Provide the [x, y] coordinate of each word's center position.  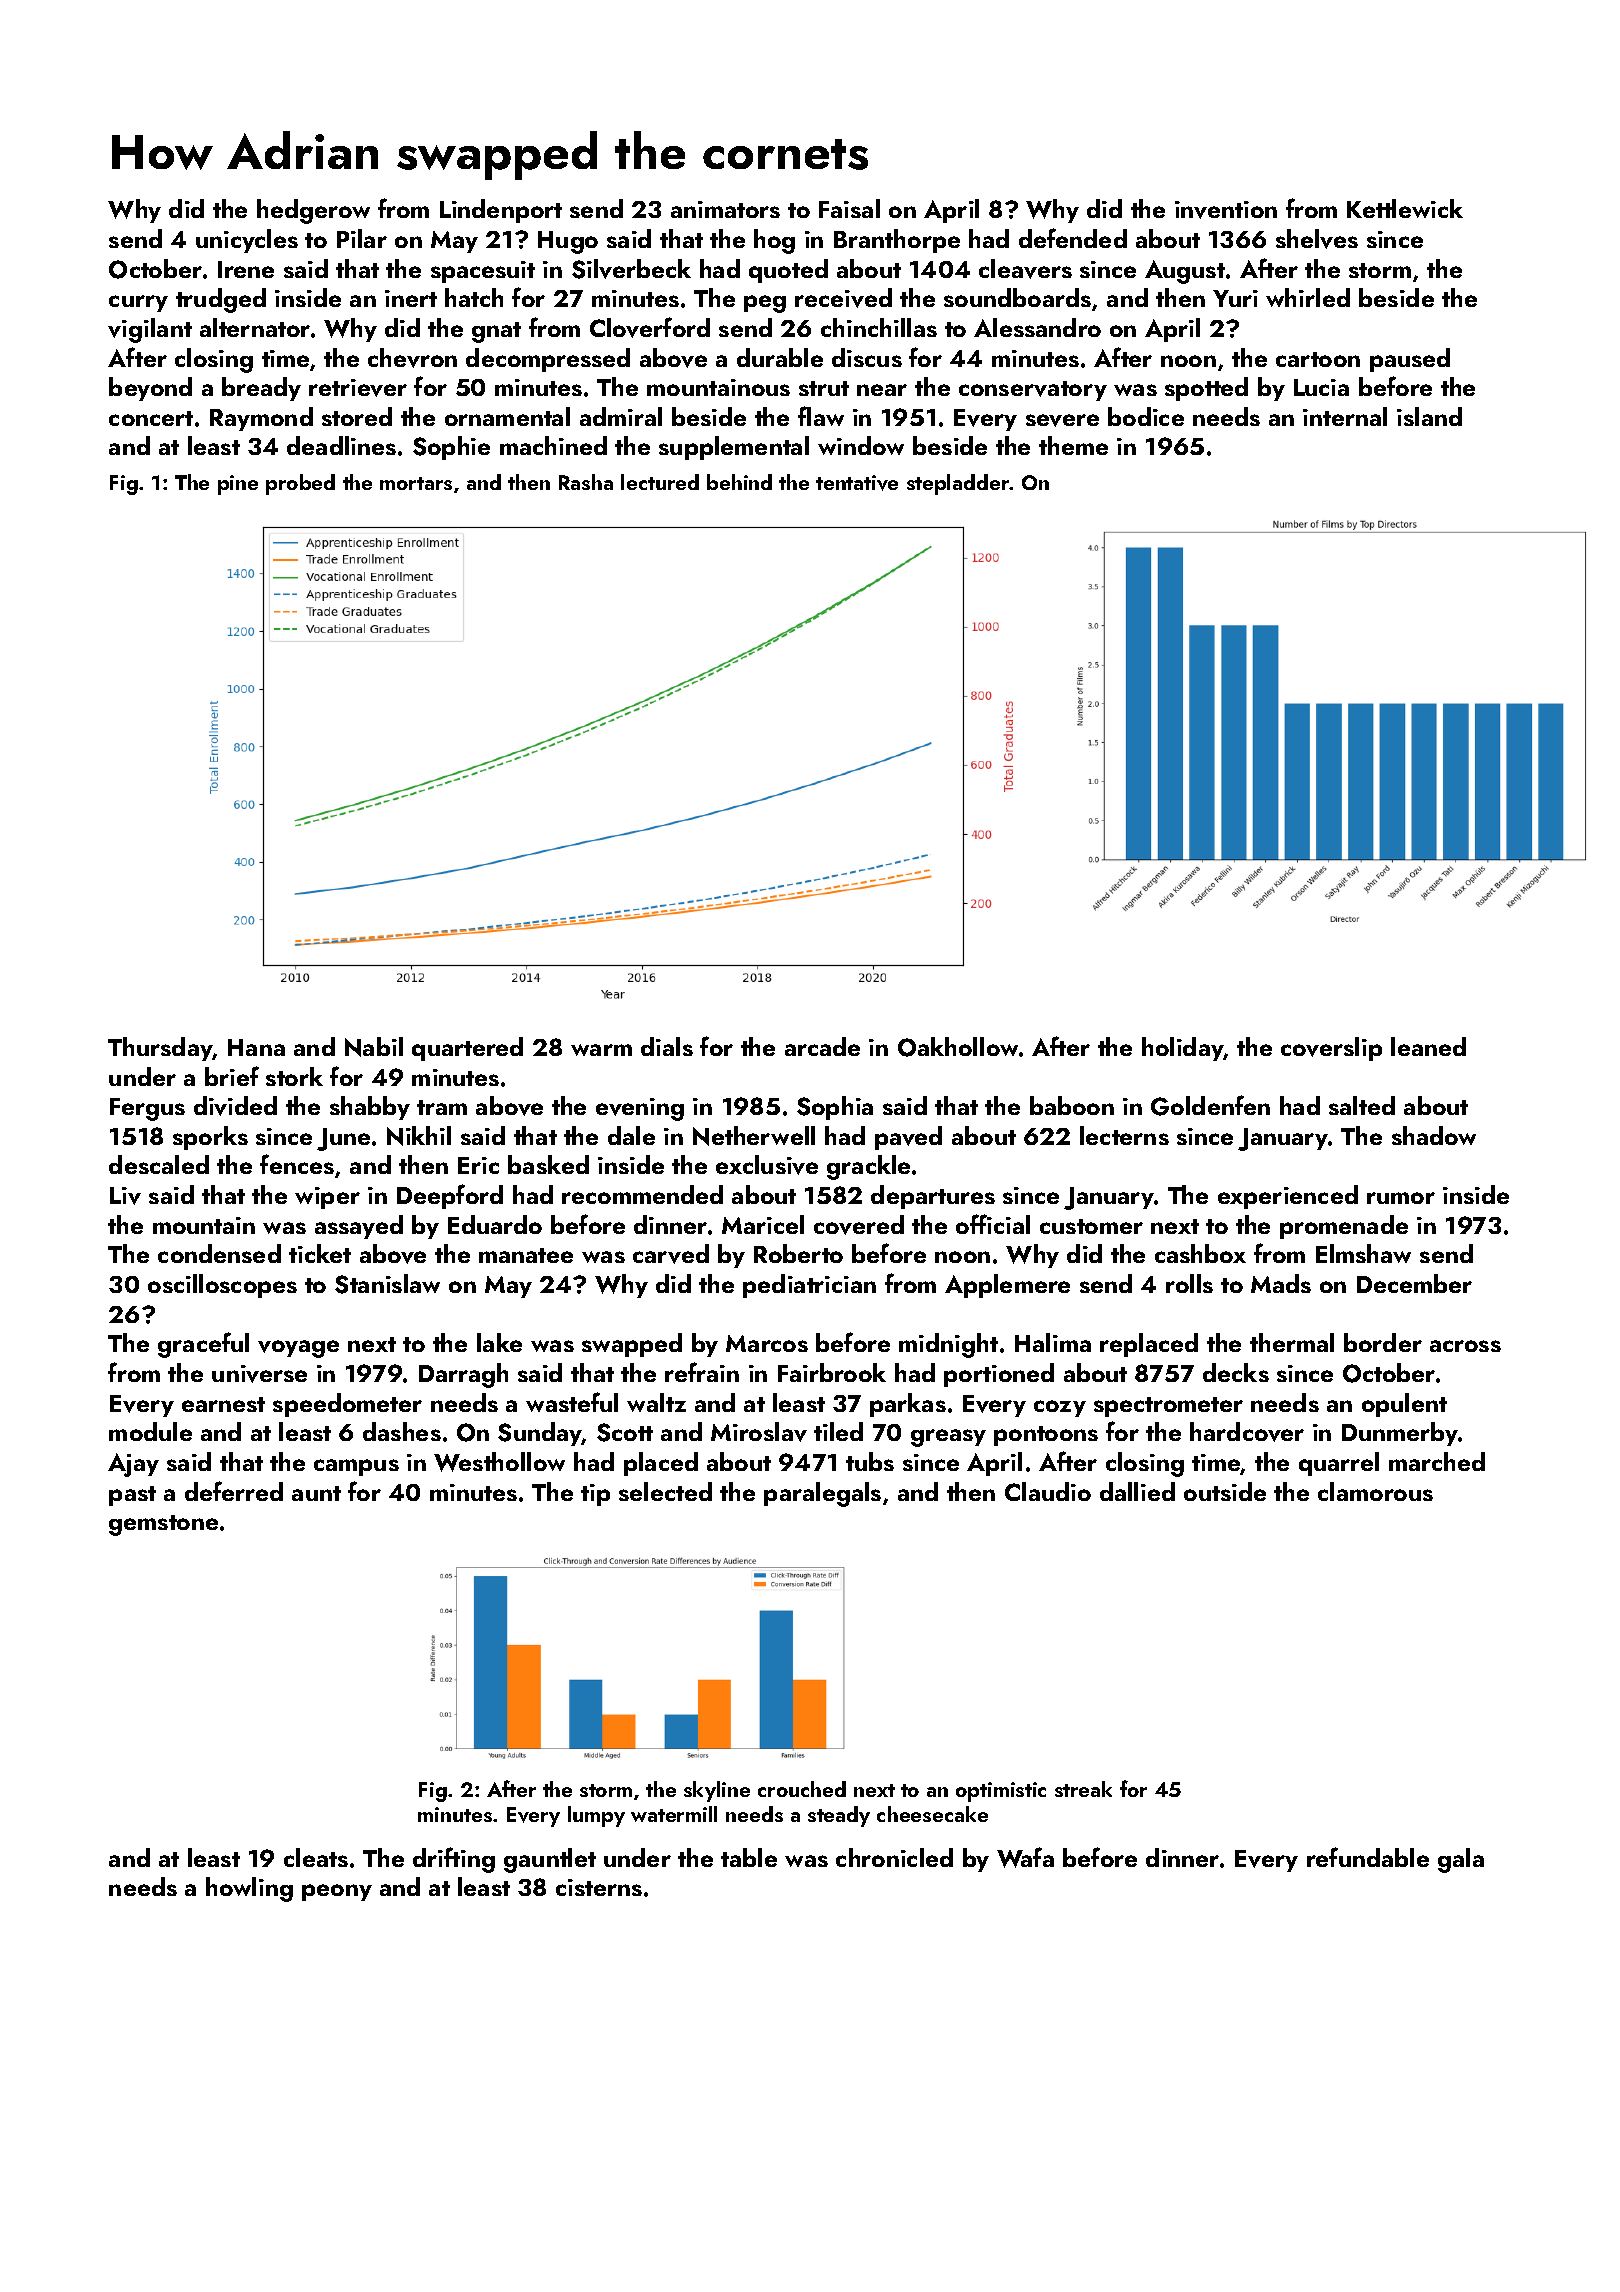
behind [739, 482]
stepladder [958, 484]
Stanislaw [387, 1284]
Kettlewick [1405, 208]
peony [337, 1892]
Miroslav [759, 1432]
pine [238, 485]
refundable [1368, 1857]
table [749, 1857]
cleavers [1025, 269]
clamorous [1375, 1491]
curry [138, 303]
